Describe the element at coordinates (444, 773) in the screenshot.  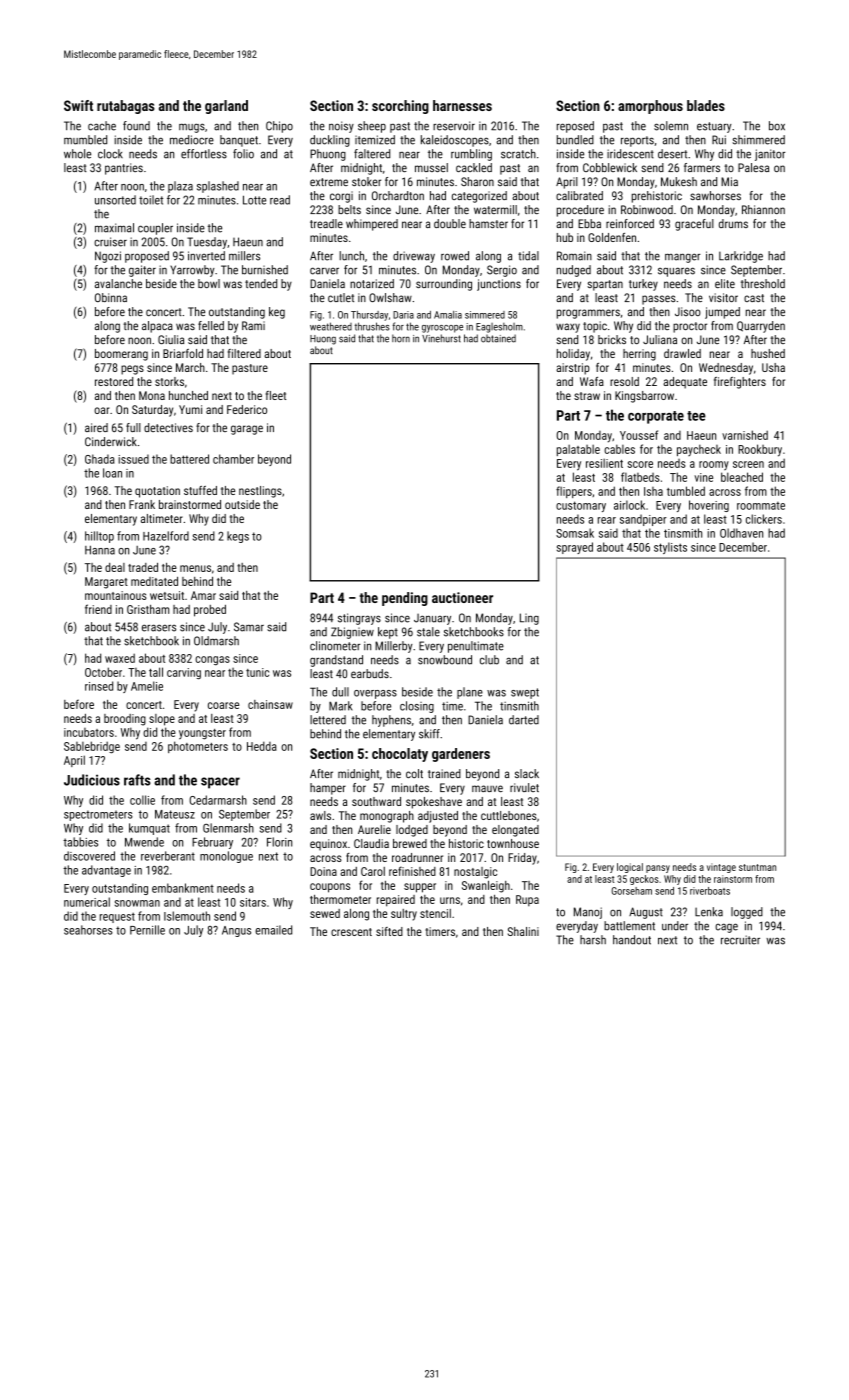
I see `trained` at that location.
